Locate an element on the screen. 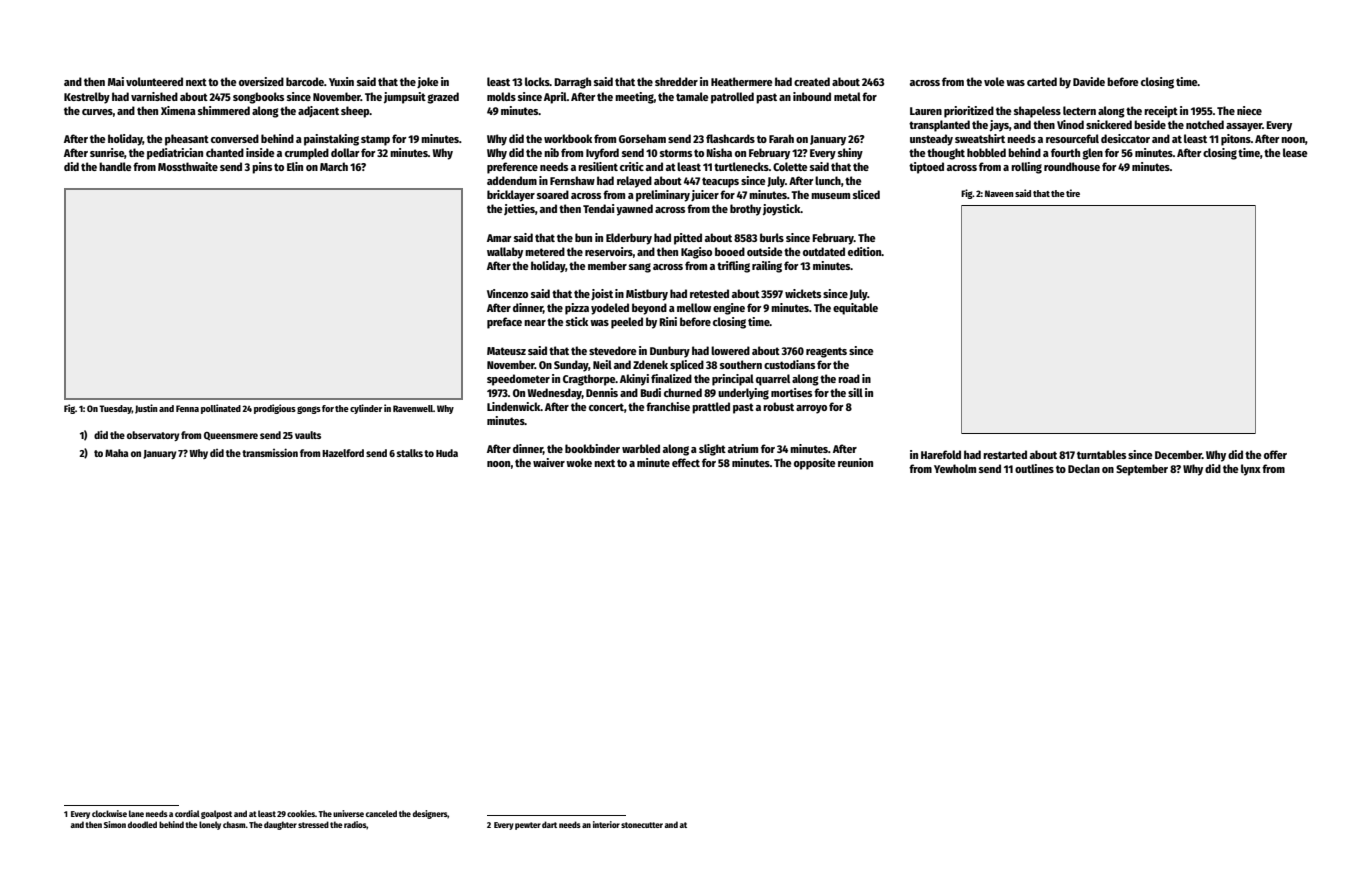 This screenshot has height=887, width=1372. stalks is located at coordinates (410, 453).
